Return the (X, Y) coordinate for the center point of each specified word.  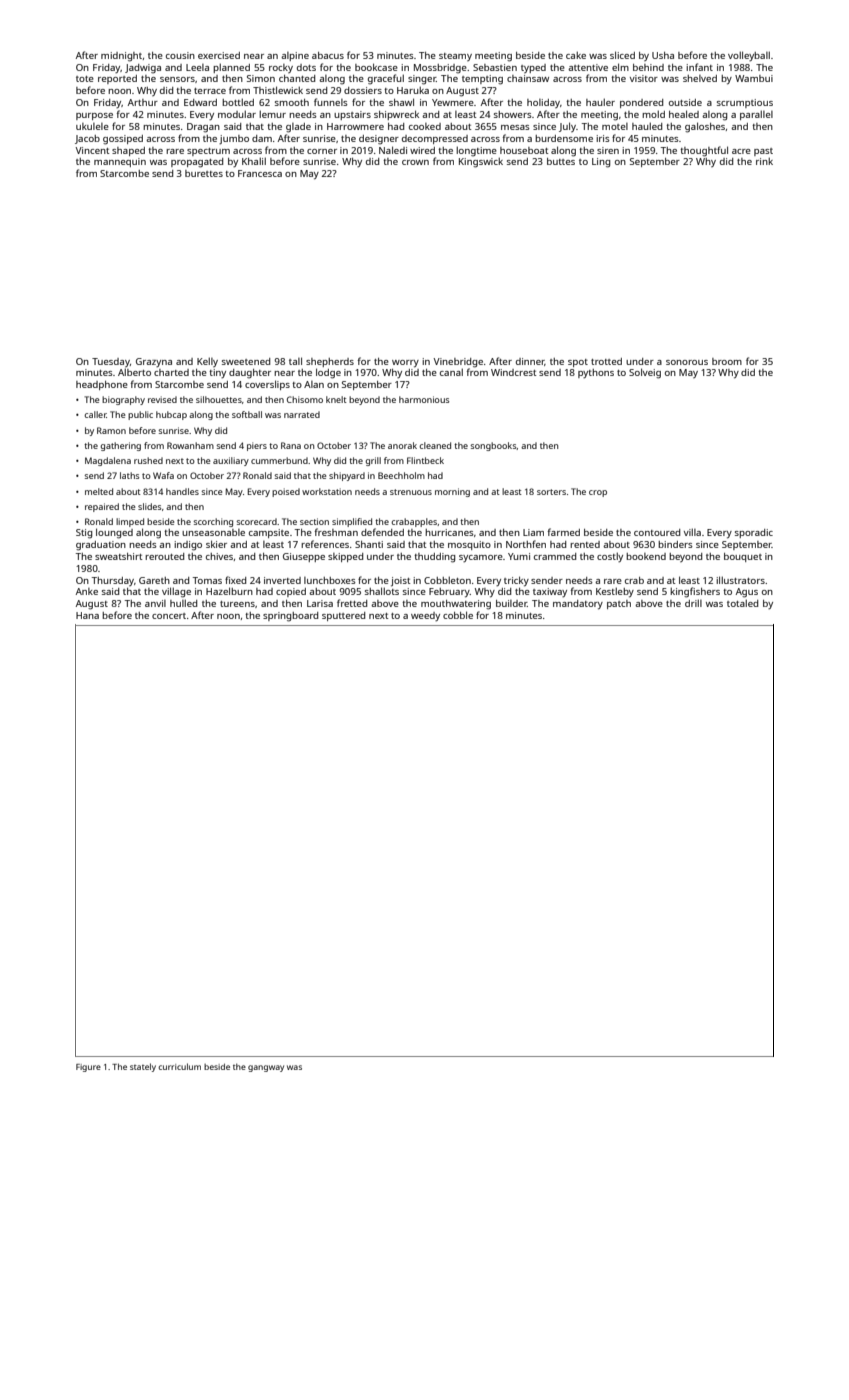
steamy (455, 57)
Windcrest (514, 372)
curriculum (179, 1066)
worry (405, 364)
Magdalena (108, 461)
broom (727, 361)
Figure (88, 1068)
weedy (425, 616)
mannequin (120, 162)
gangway (266, 1068)
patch (619, 604)
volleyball (749, 56)
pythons (596, 373)
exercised (219, 55)
